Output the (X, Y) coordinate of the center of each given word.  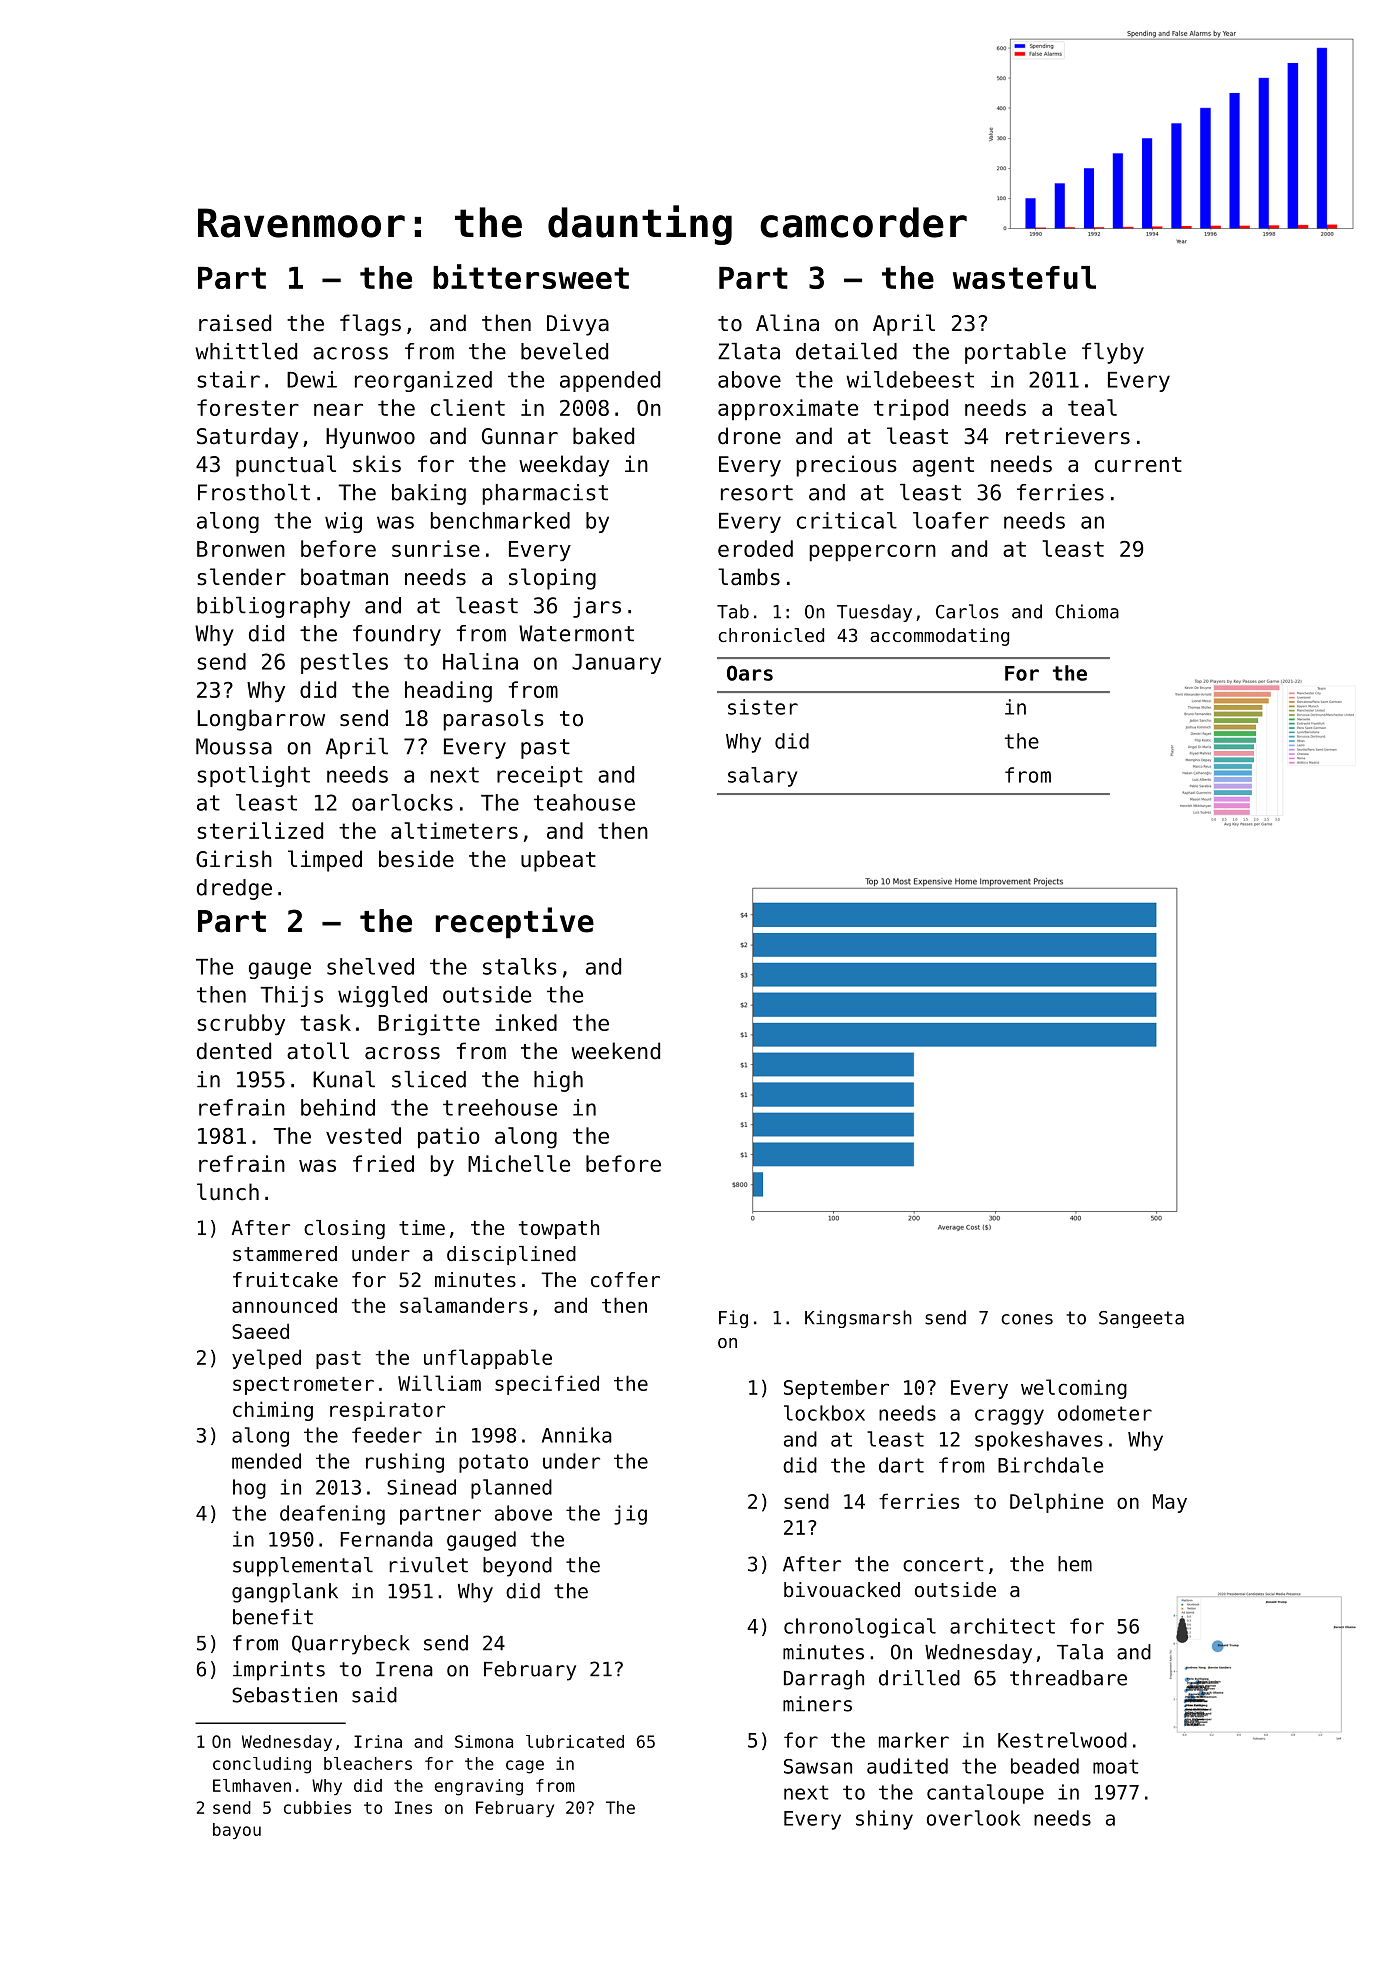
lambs (749, 577)
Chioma (1087, 611)
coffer (625, 1280)
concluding (262, 1765)
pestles (344, 663)
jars (597, 607)
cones (1027, 1319)
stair (228, 379)
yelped (266, 1359)
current (1138, 465)
